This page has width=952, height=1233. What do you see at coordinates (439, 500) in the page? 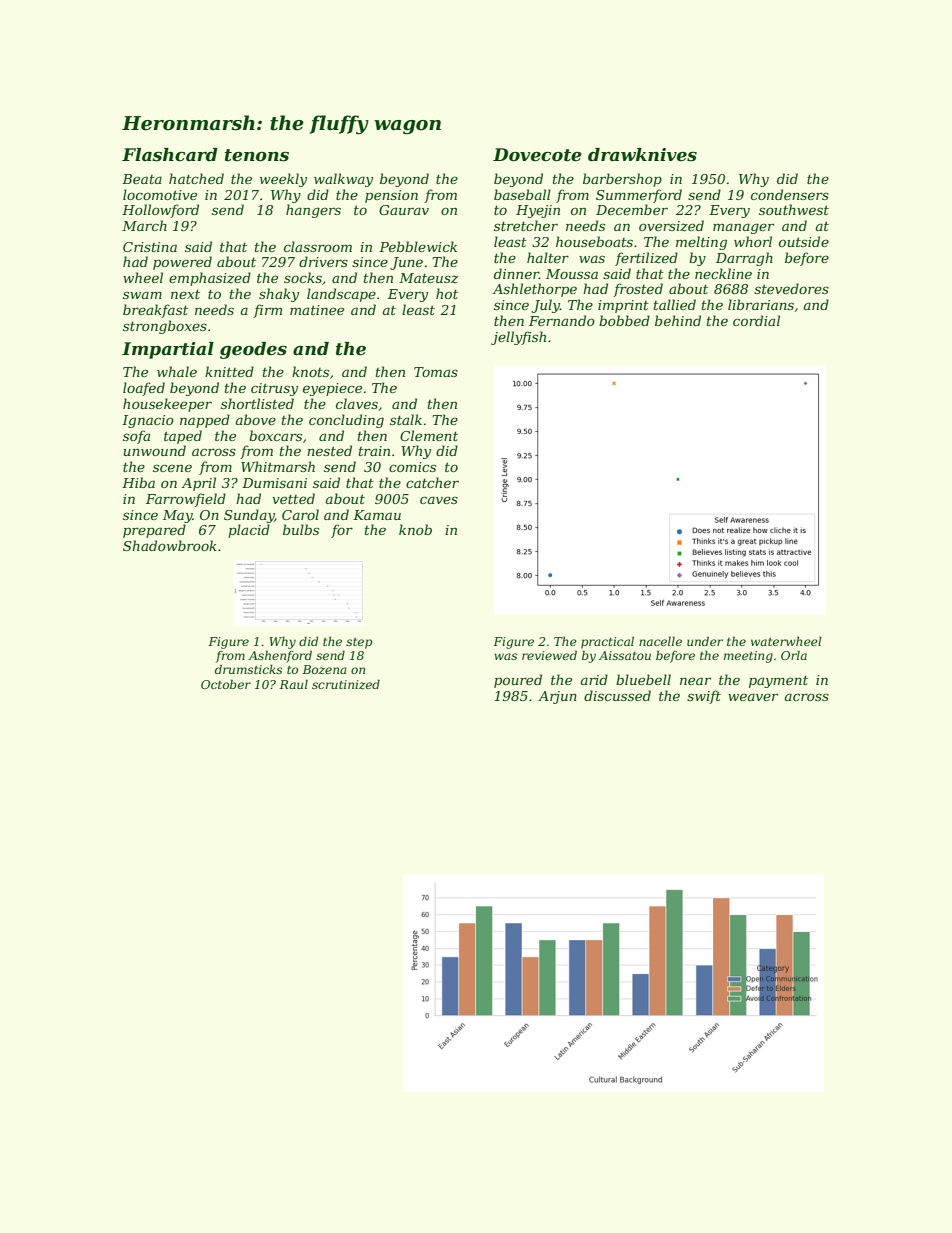
I see `caves` at bounding box center [439, 500].
